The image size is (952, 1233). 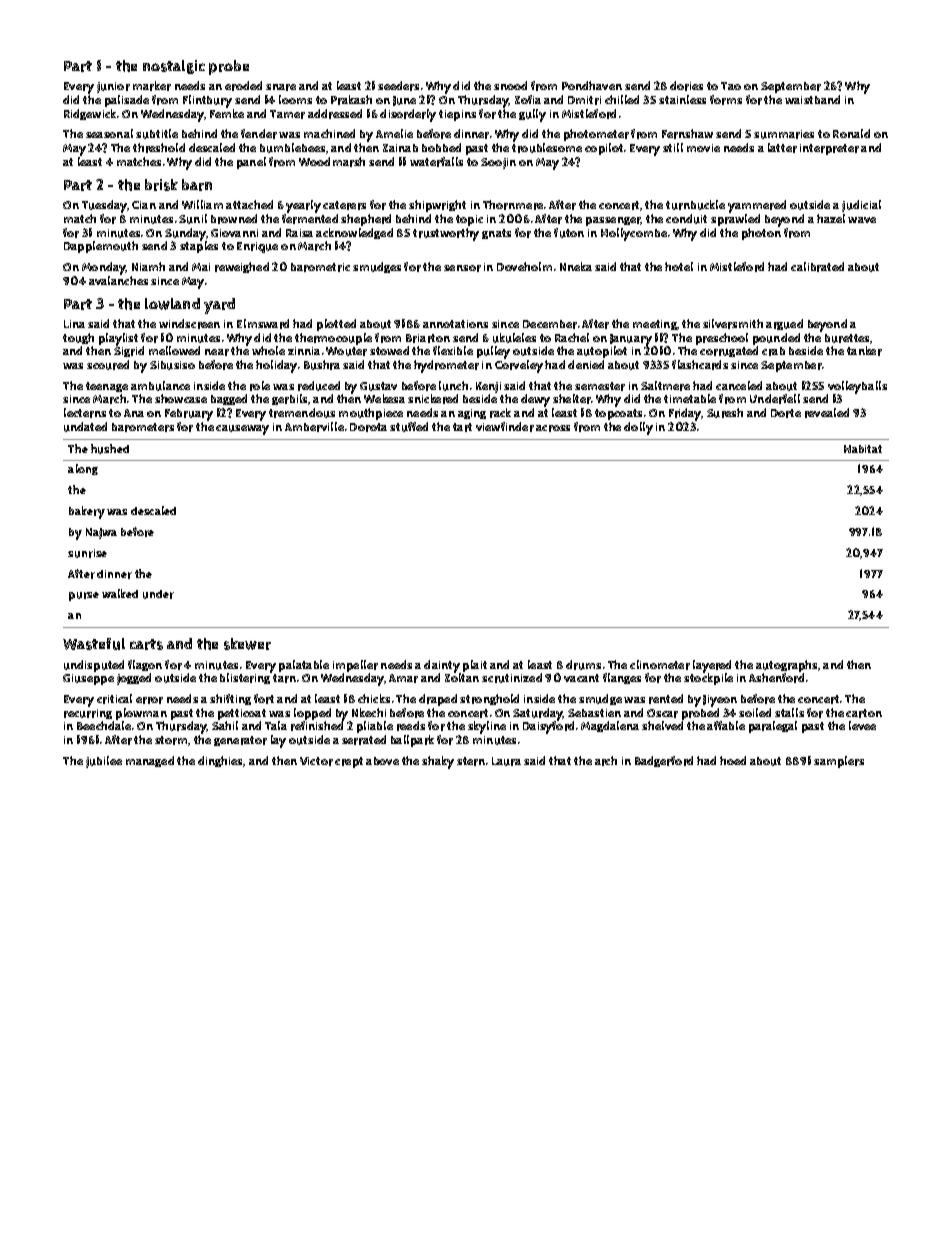 What do you see at coordinates (104, 725) in the screenshot?
I see `Beechdale` at bounding box center [104, 725].
